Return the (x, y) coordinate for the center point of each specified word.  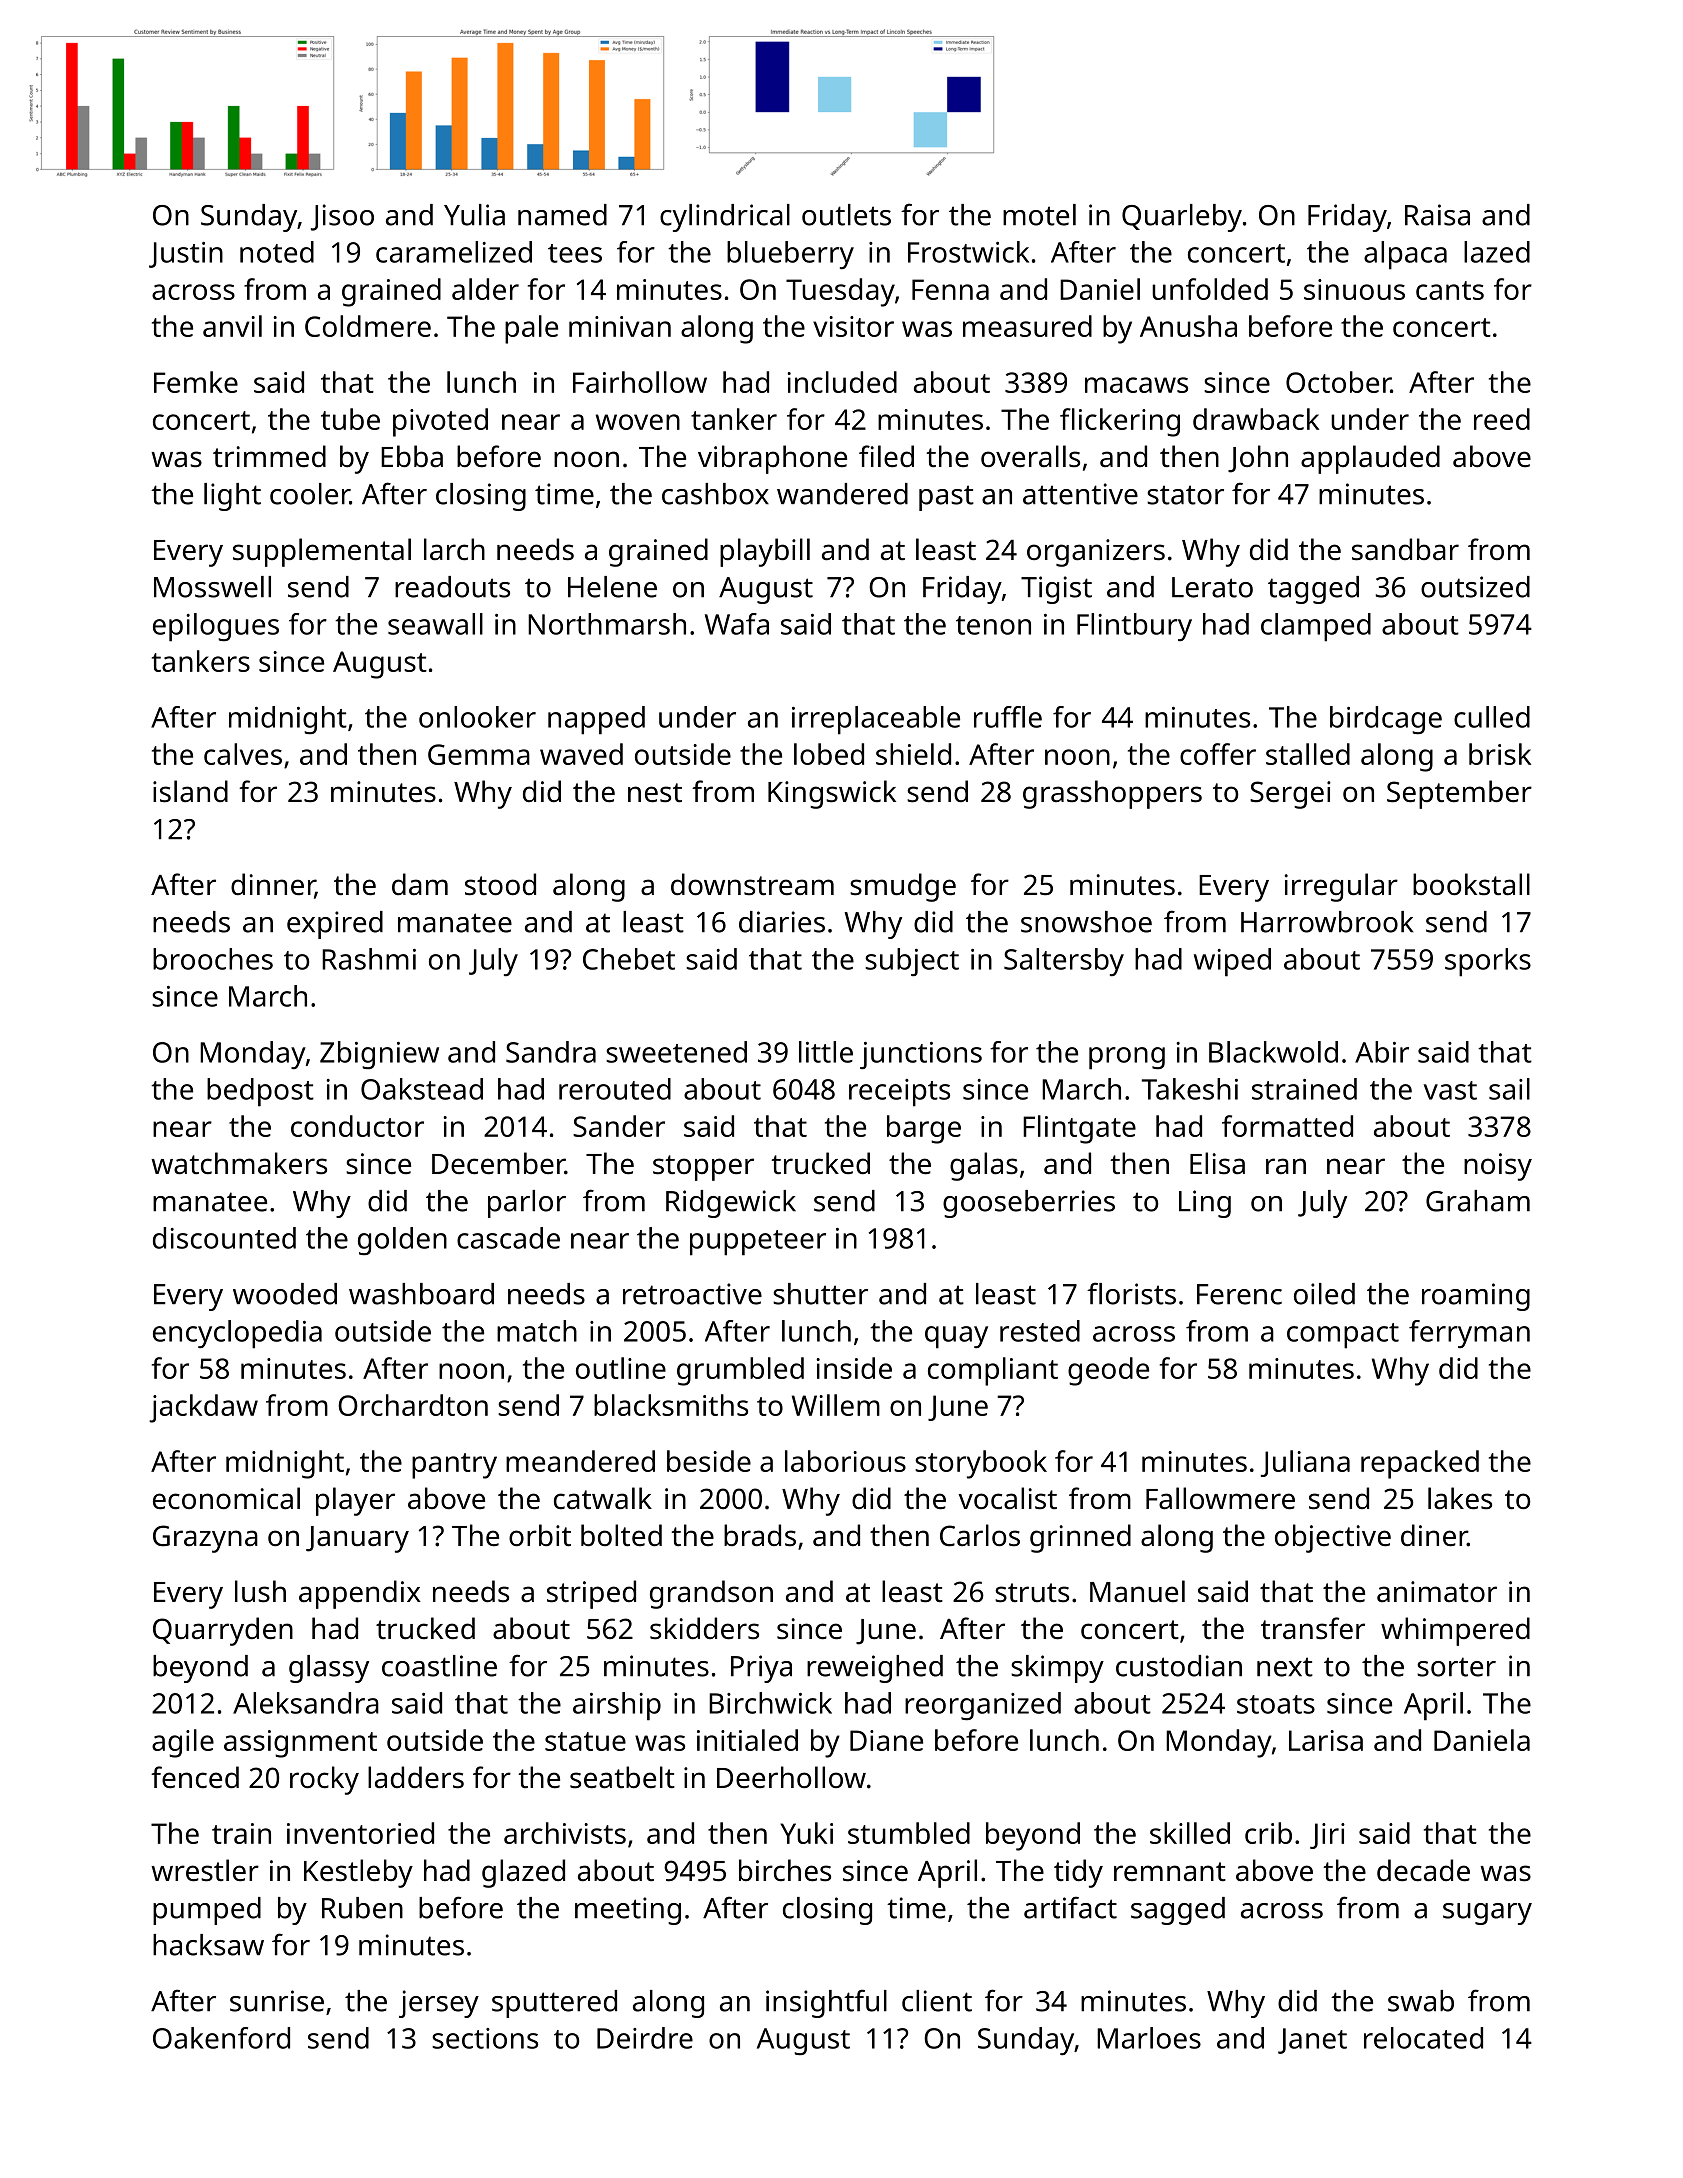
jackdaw (203, 1408)
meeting (628, 1911)
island (190, 791)
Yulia (474, 215)
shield (913, 754)
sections (485, 2038)
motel (1039, 215)
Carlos (980, 1535)
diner (1434, 1535)
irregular (1341, 887)
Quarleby (1182, 218)
